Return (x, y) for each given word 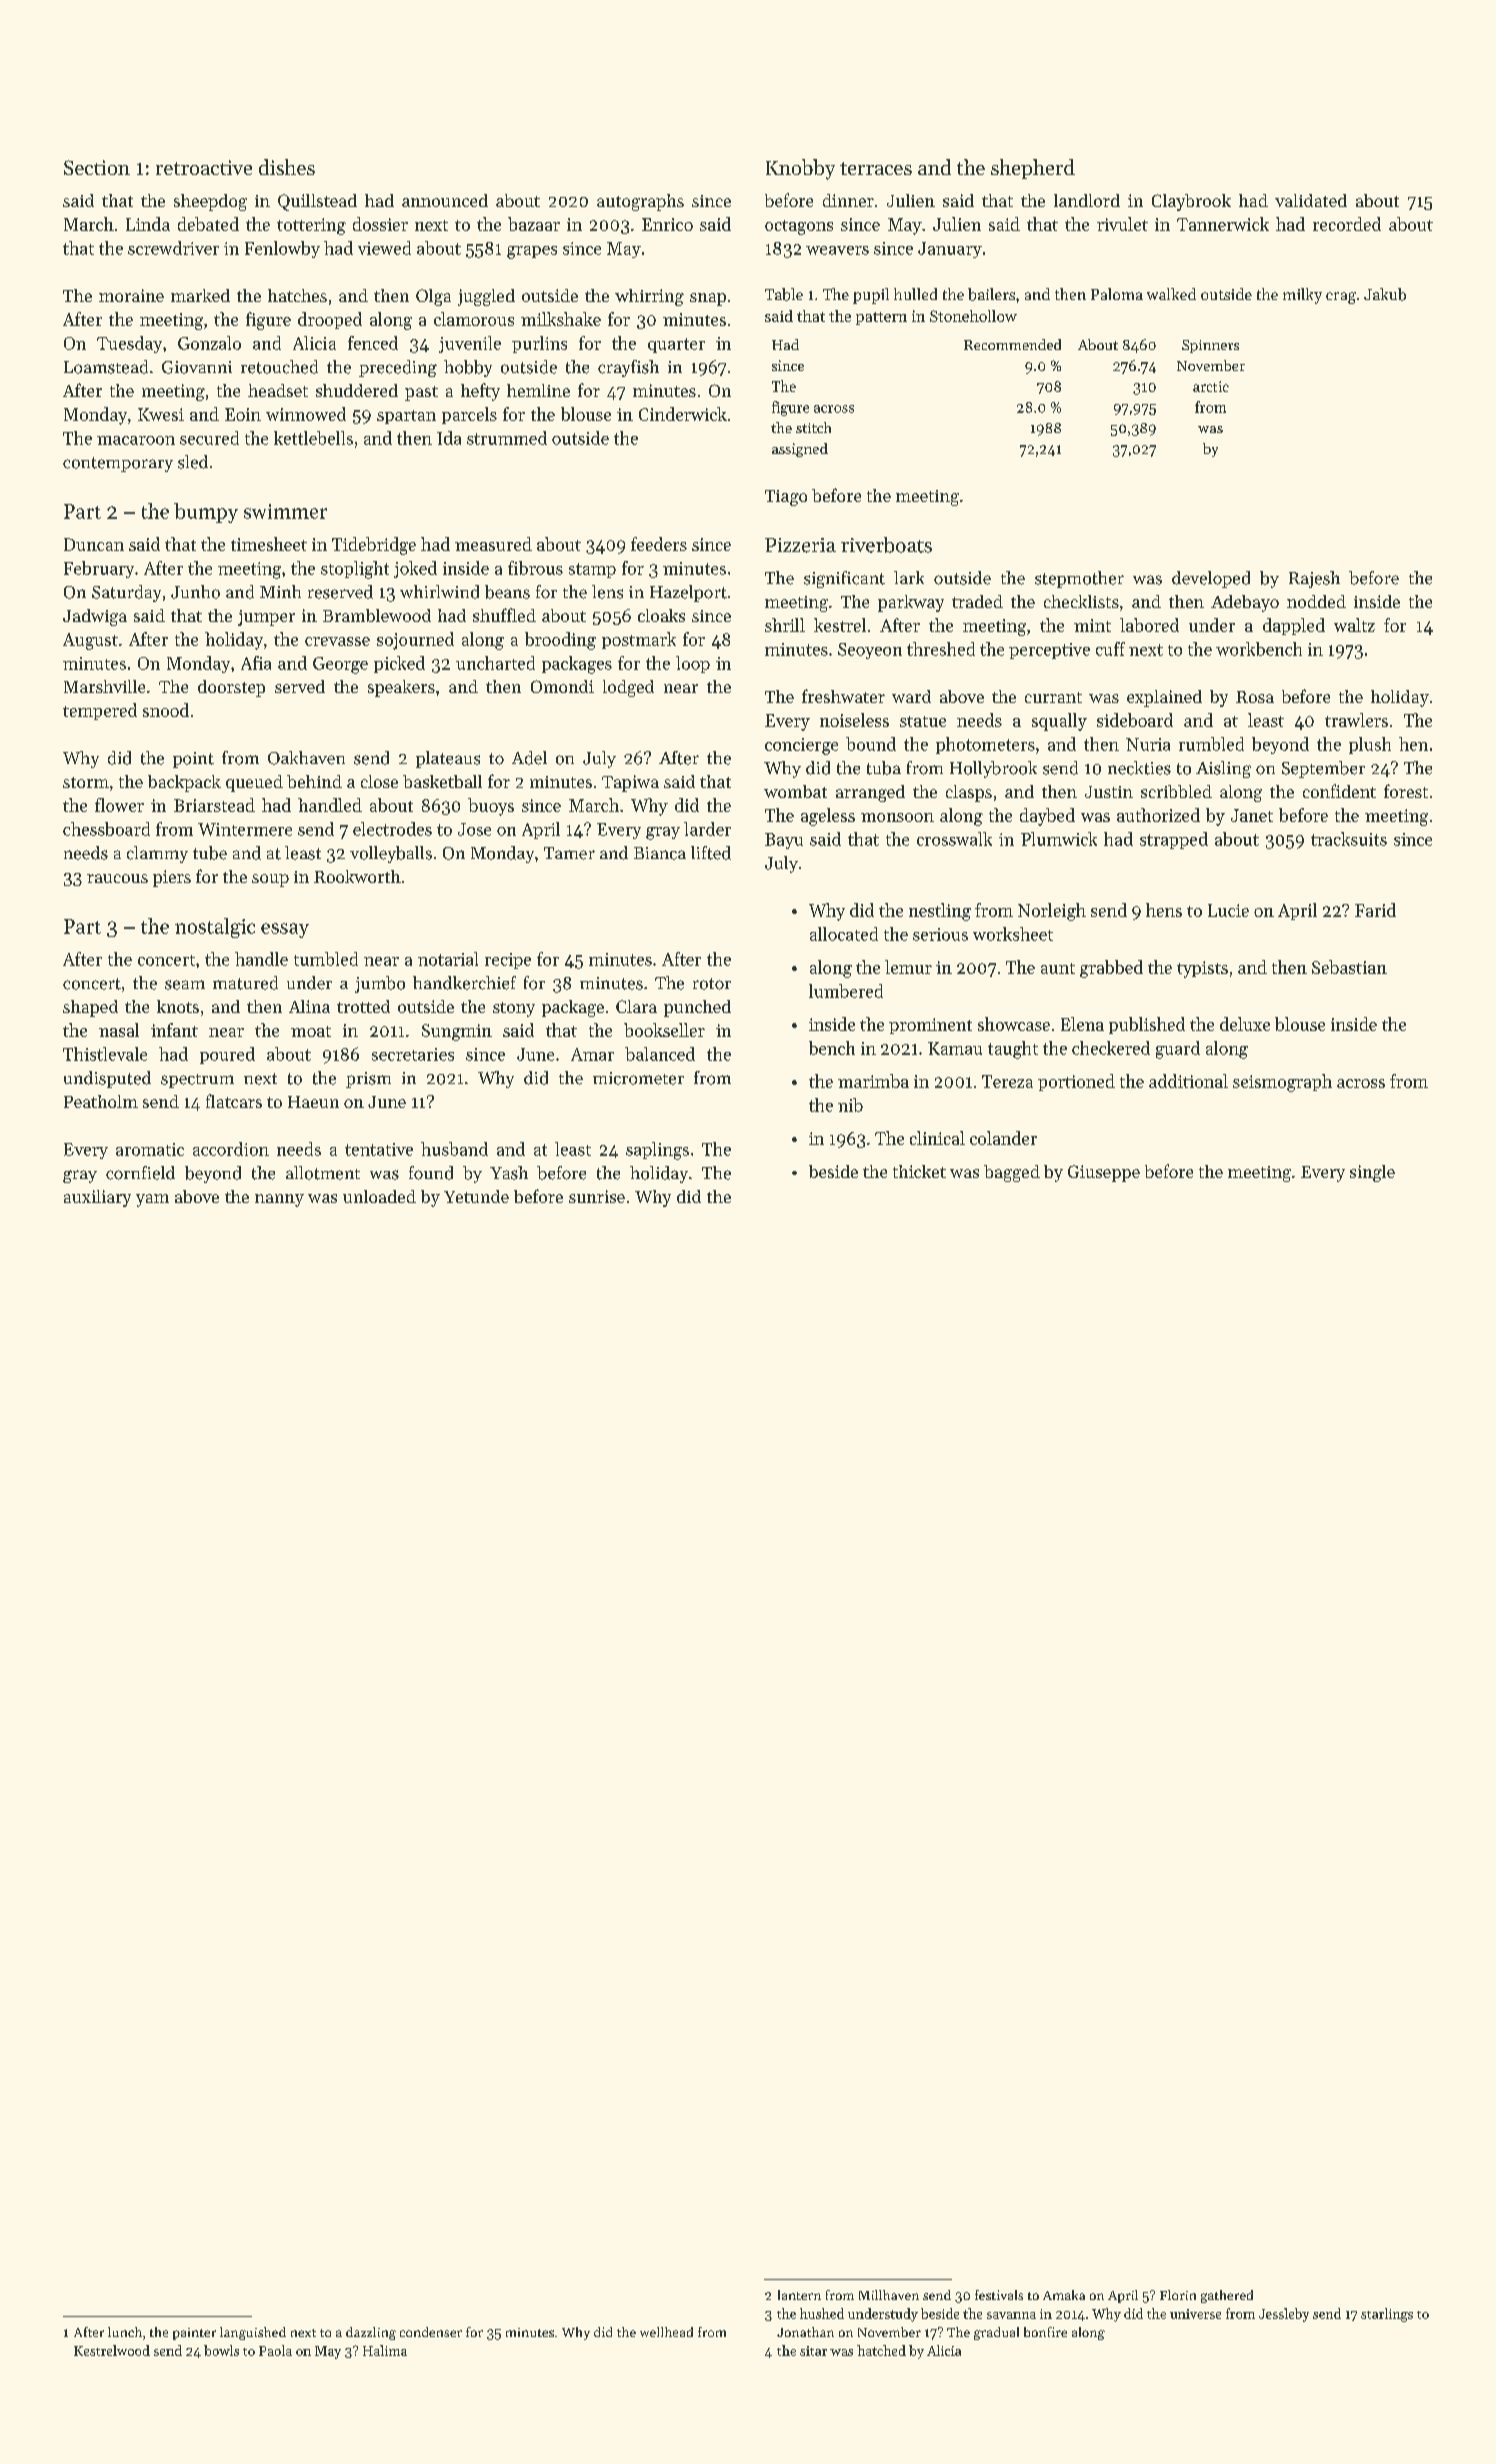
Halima (385, 2350)
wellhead (666, 2332)
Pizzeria (800, 545)
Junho (195, 592)
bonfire (1045, 2332)
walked (1171, 294)
